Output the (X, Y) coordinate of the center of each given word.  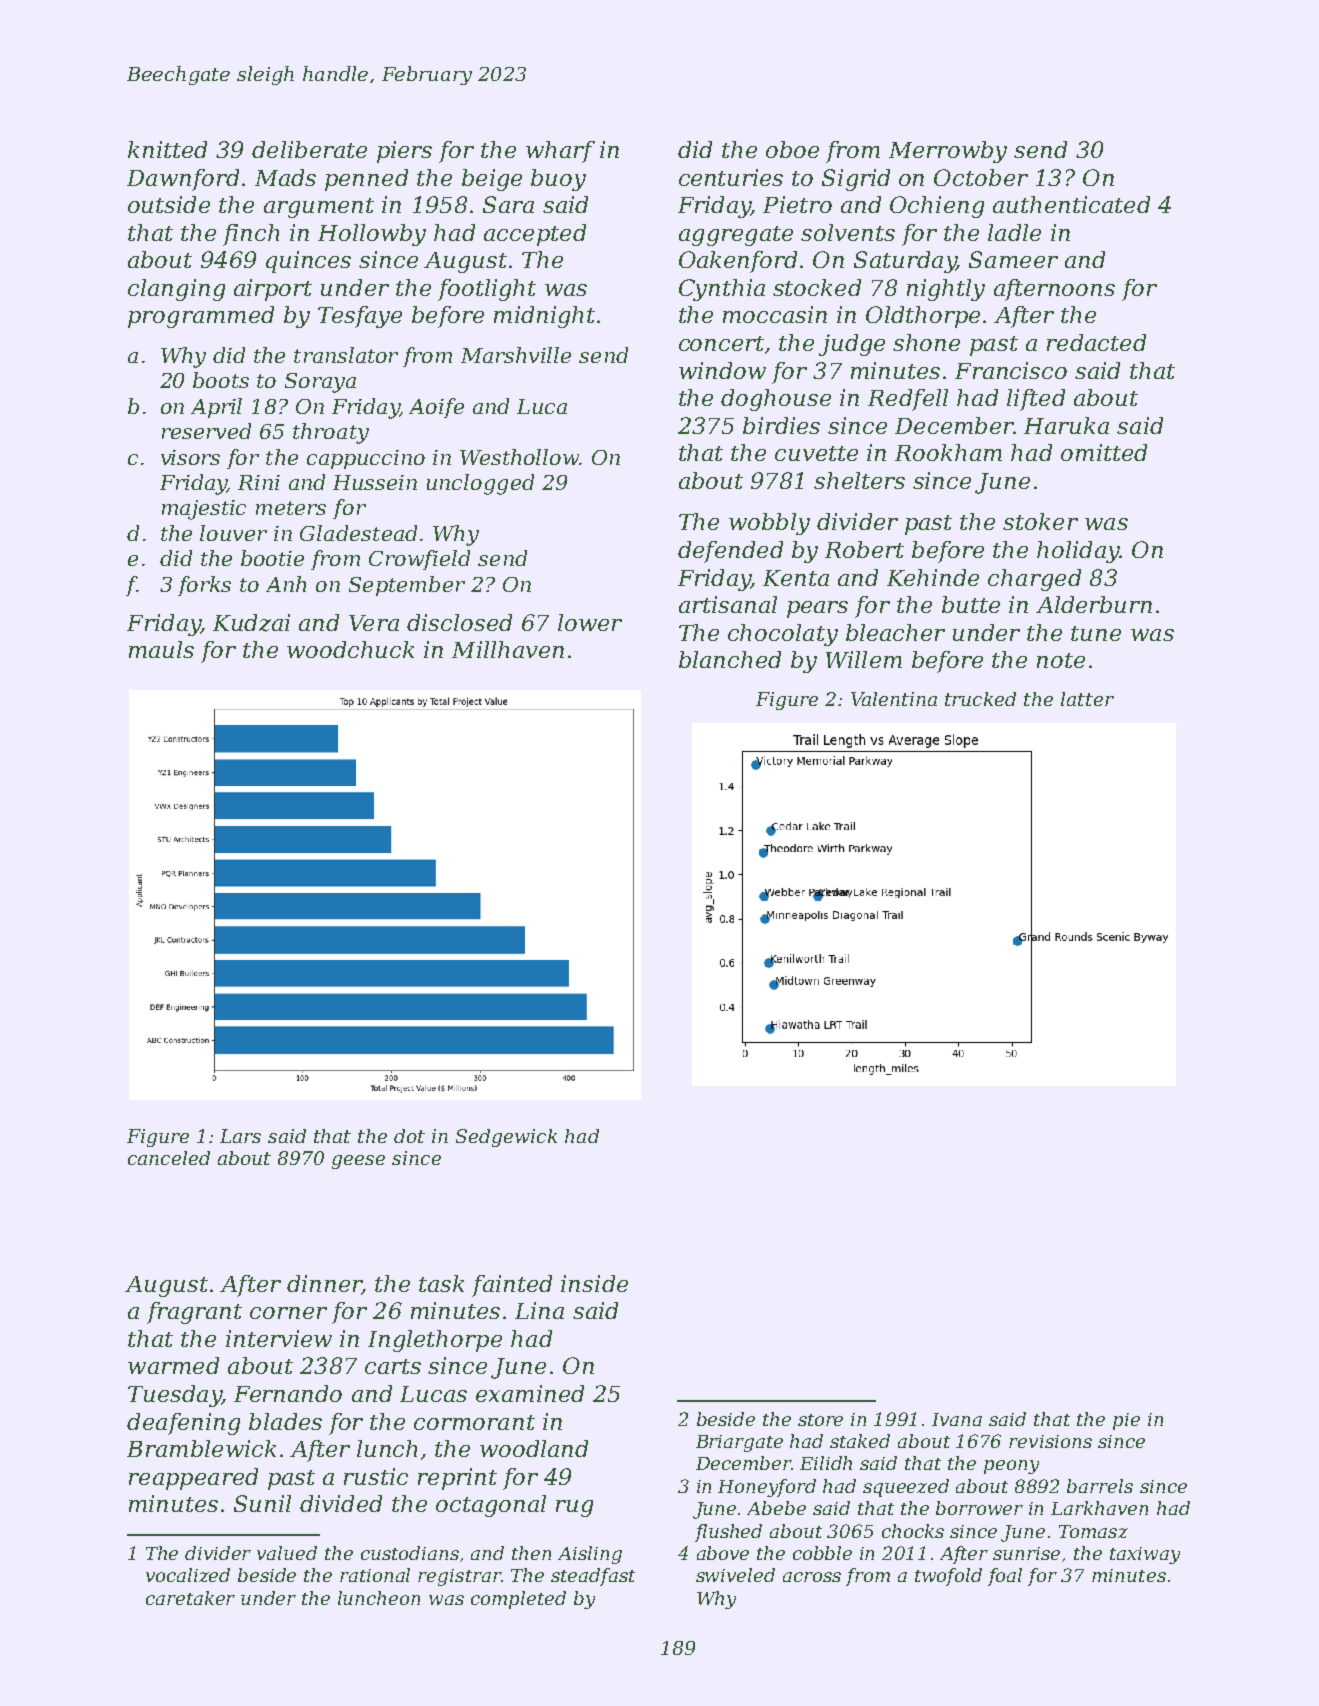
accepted (535, 235)
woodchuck (350, 649)
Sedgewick (506, 1138)
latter (1087, 699)
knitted (167, 149)
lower (590, 622)
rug (574, 1508)
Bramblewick (201, 1448)
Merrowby (948, 152)
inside (594, 1283)
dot (409, 1136)
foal (1005, 1577)
